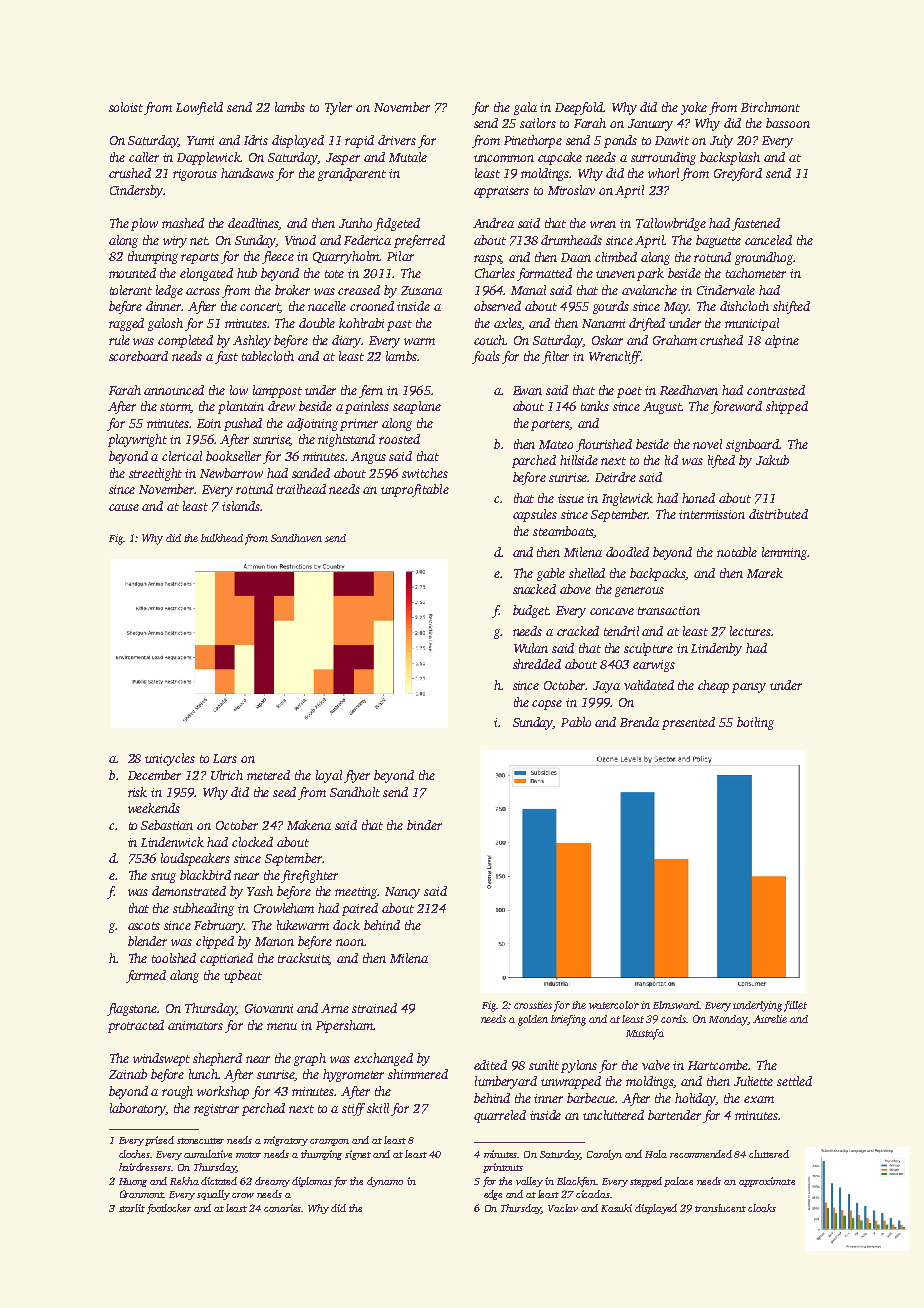 This page has width=924, height=1308. I want to click on primer, so click(359, 425).
